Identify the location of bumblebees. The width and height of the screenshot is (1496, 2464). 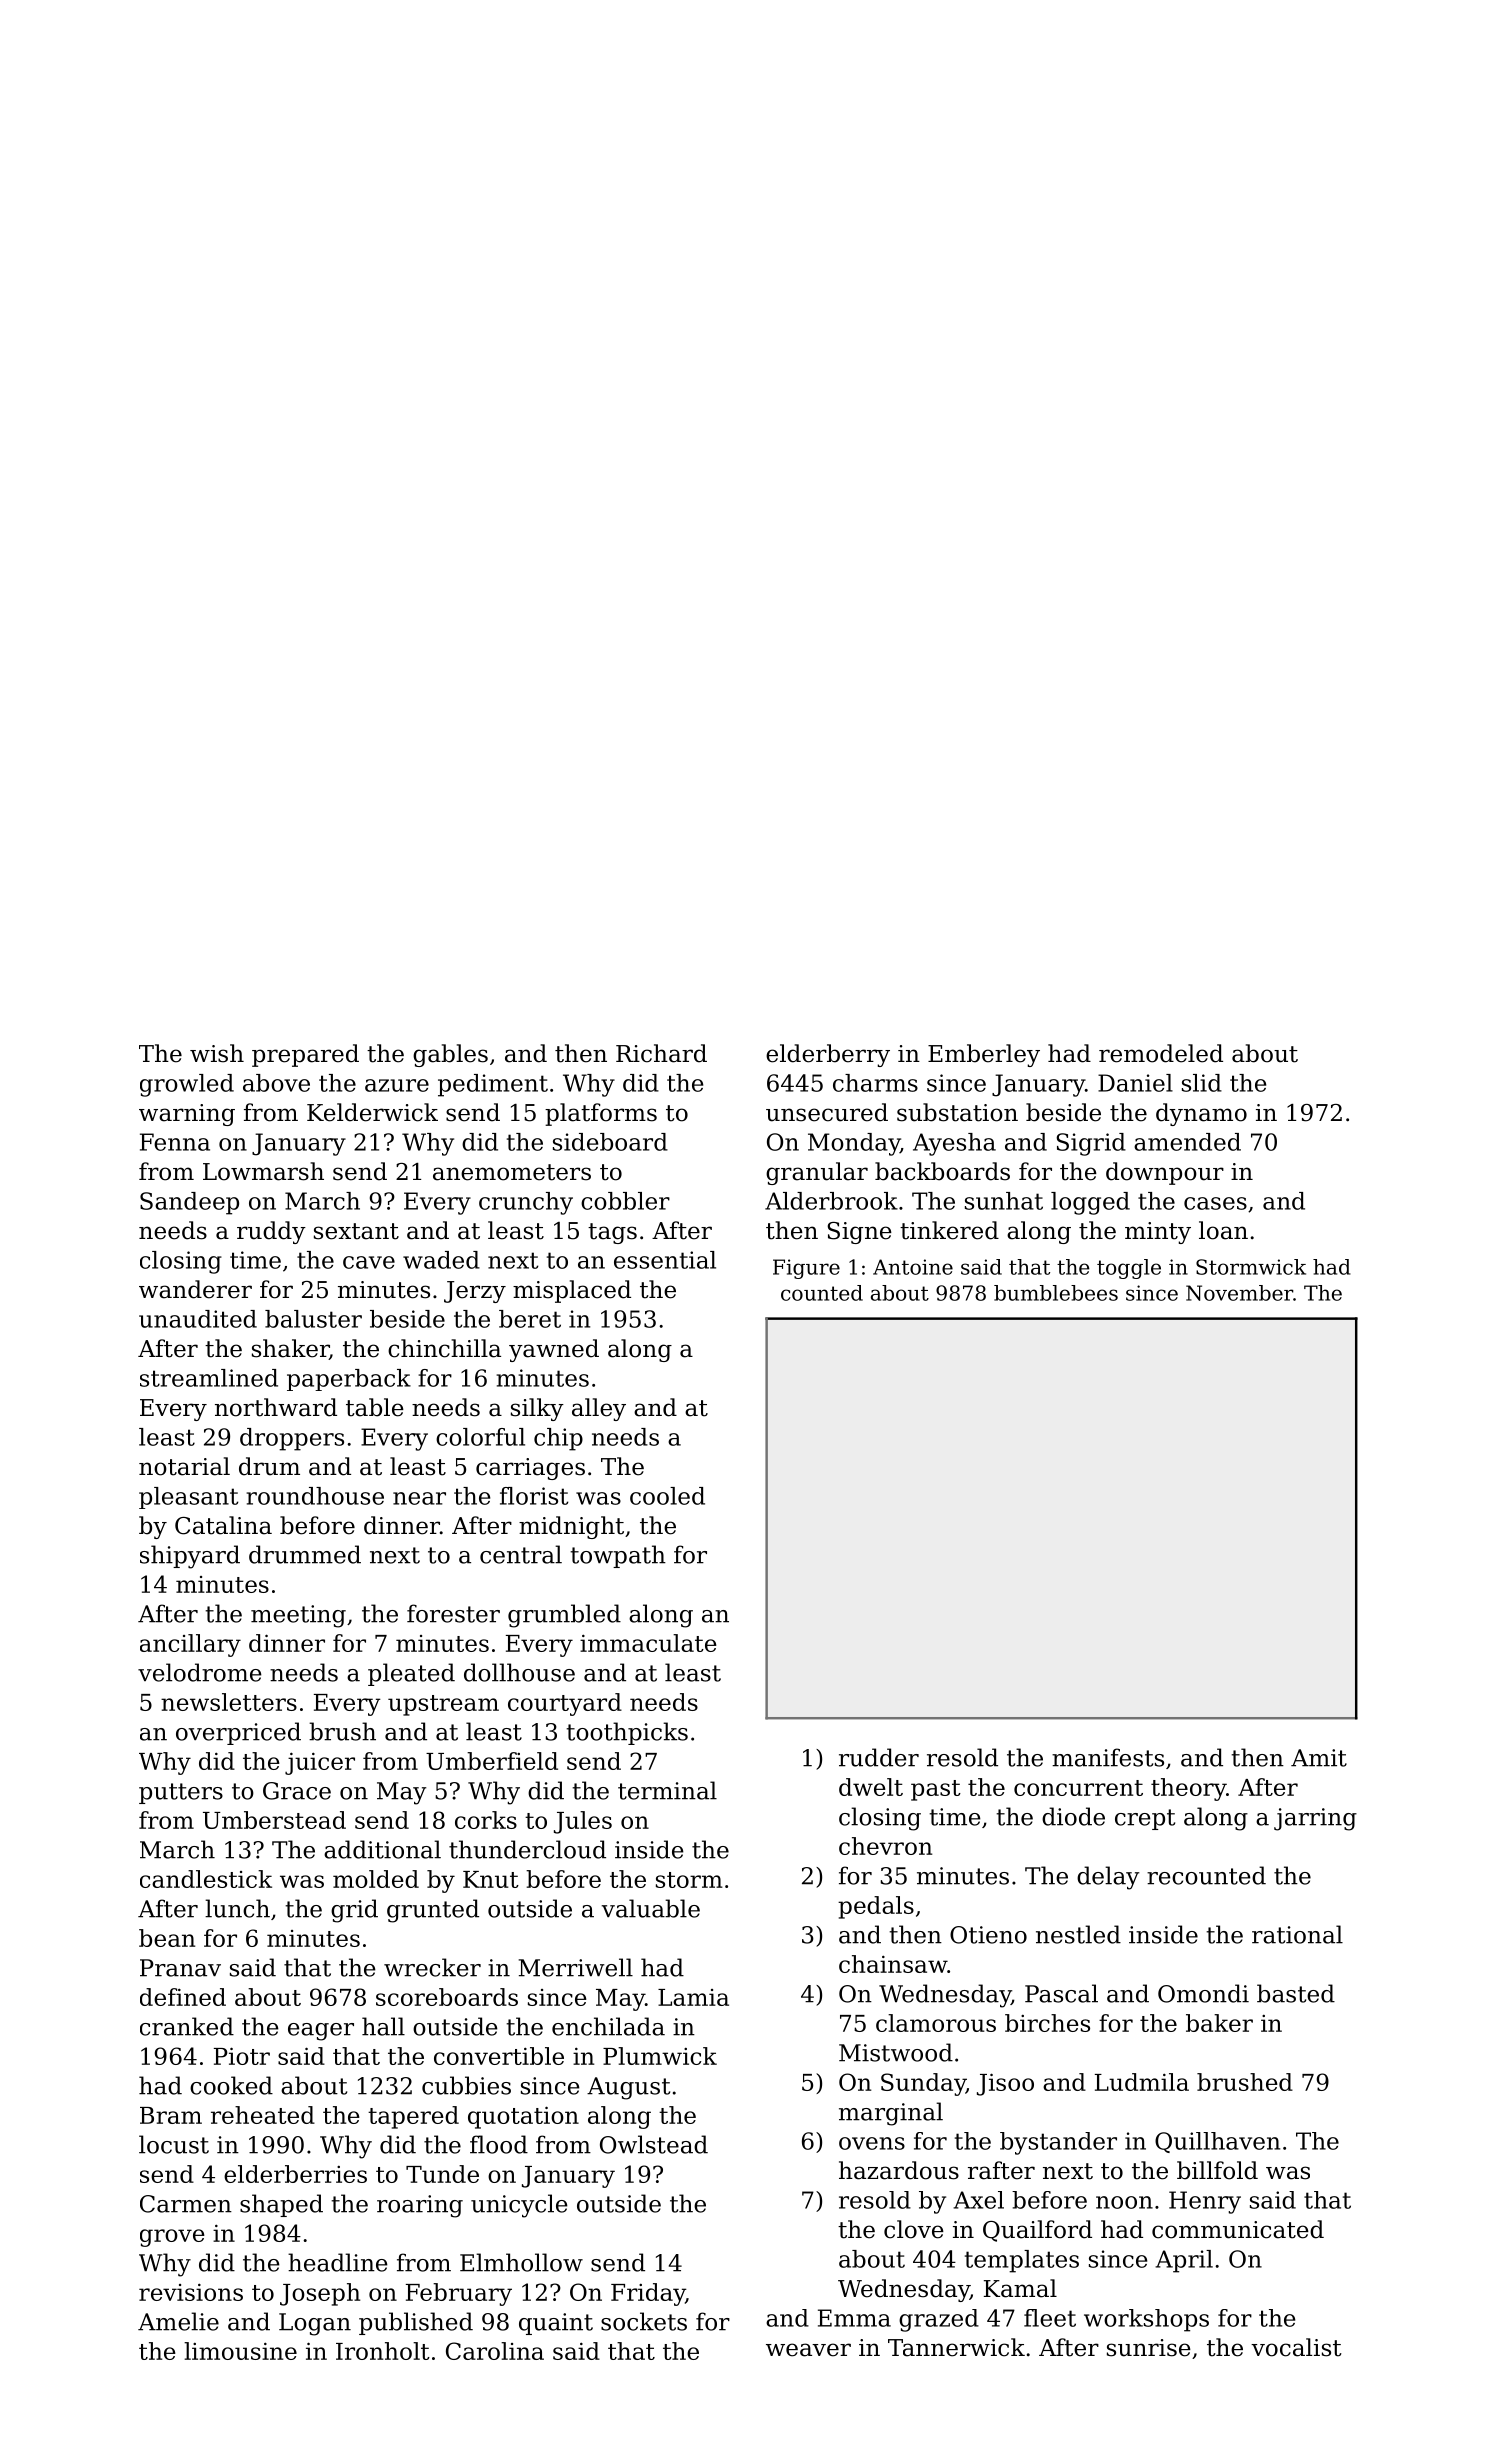
(1056, 1293).
